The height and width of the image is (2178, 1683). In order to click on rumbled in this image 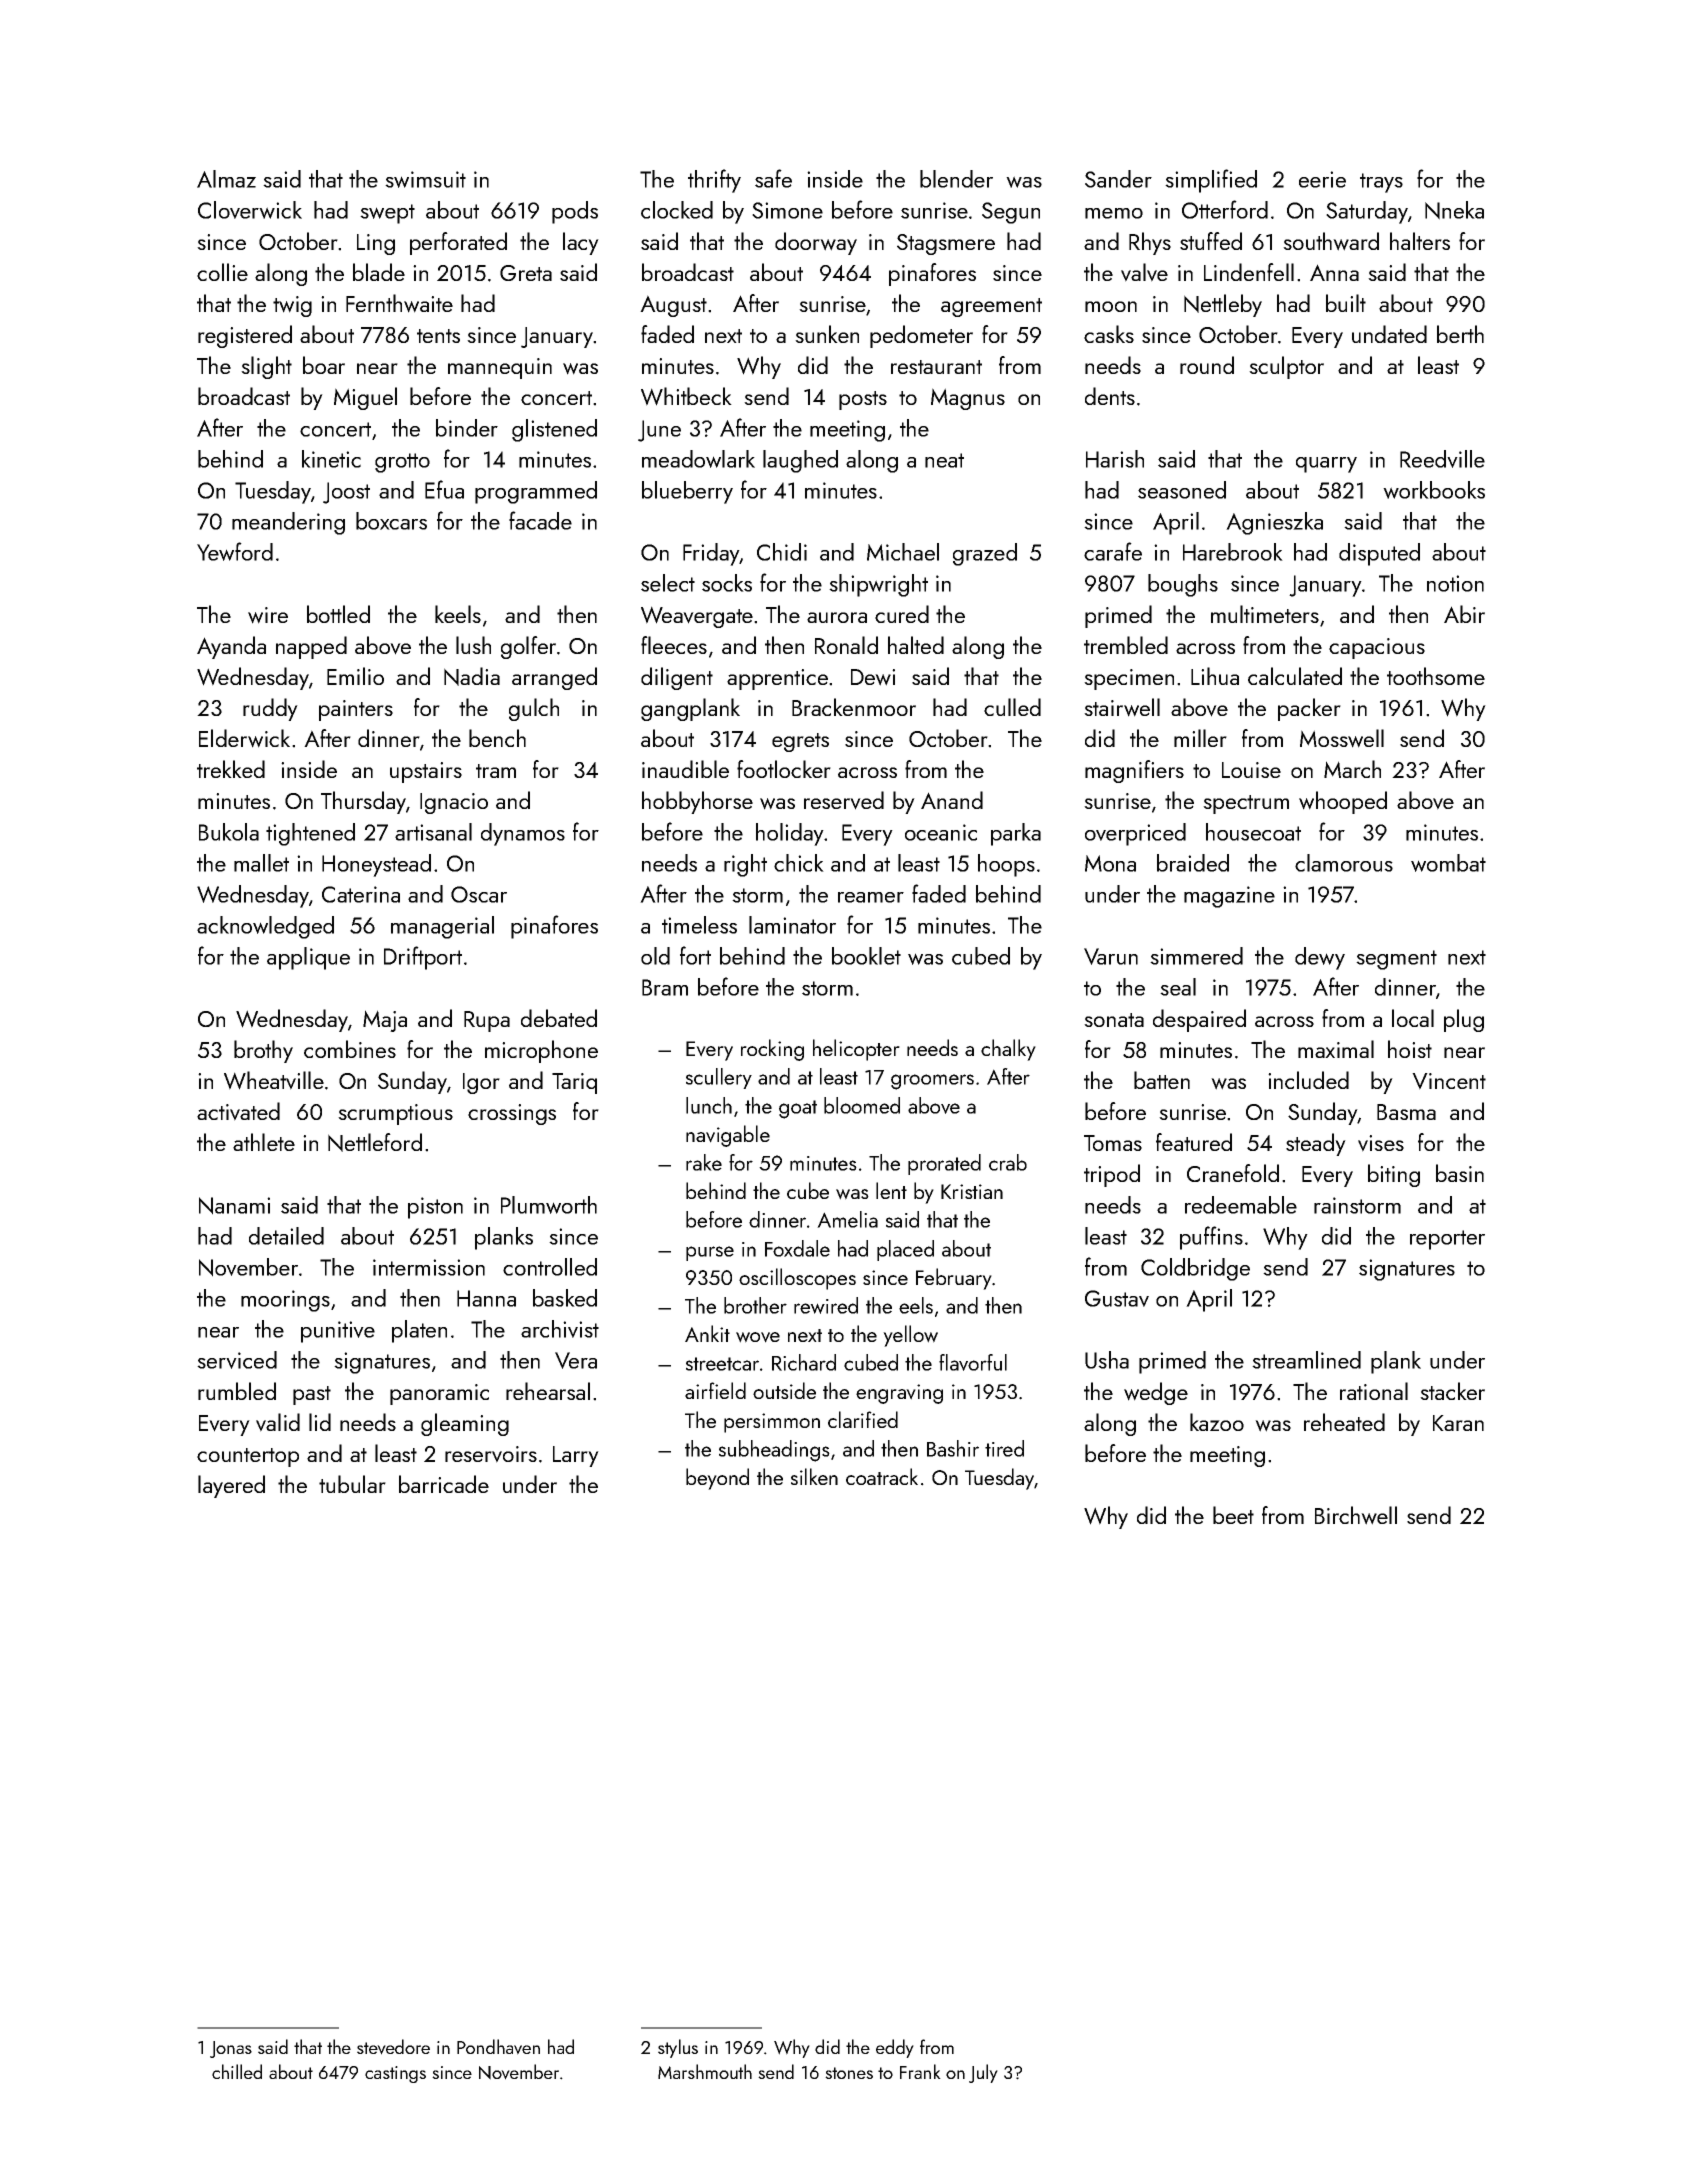, I will do `click(237, 1391)`.
